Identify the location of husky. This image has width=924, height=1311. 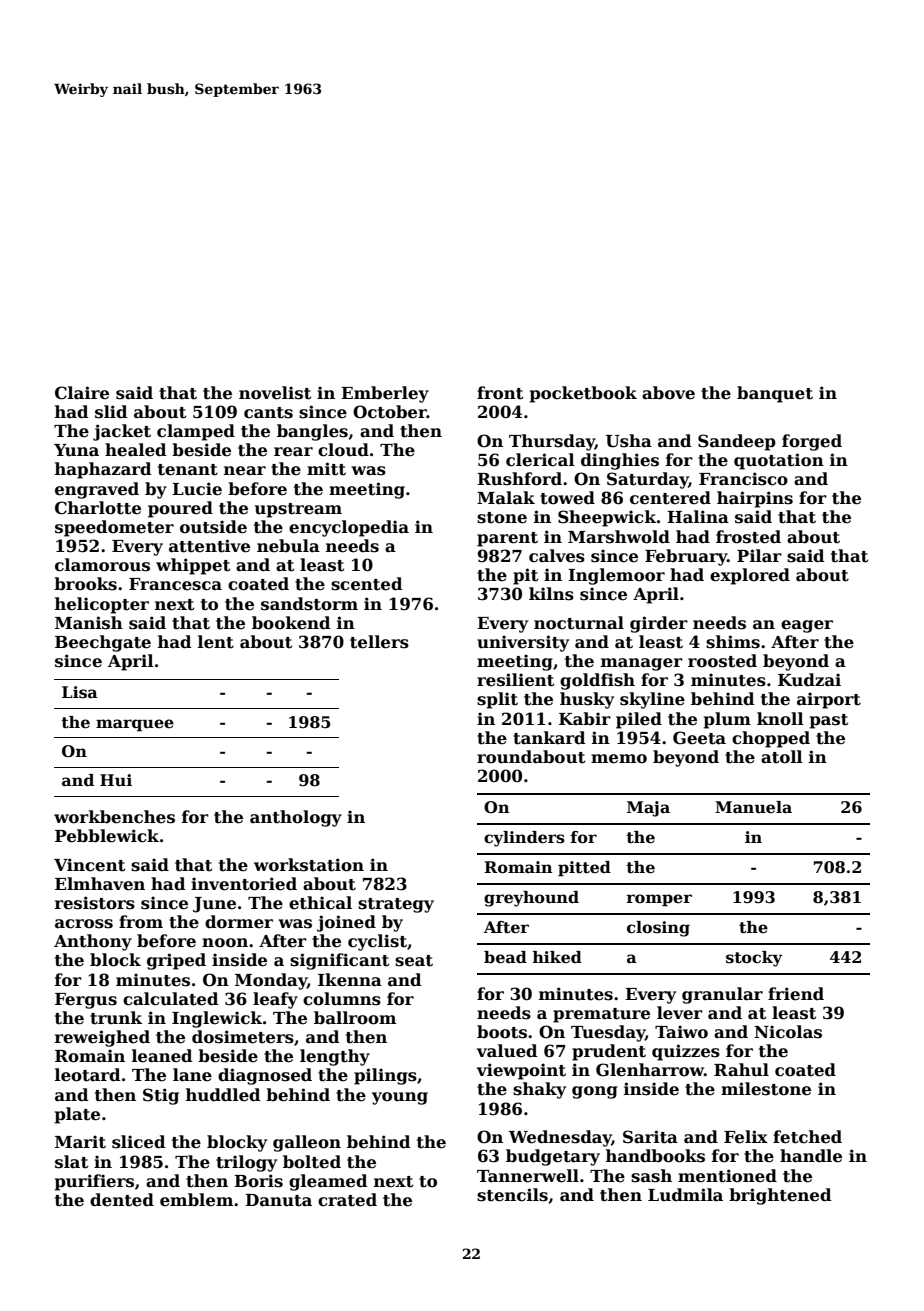
(587, 700).
